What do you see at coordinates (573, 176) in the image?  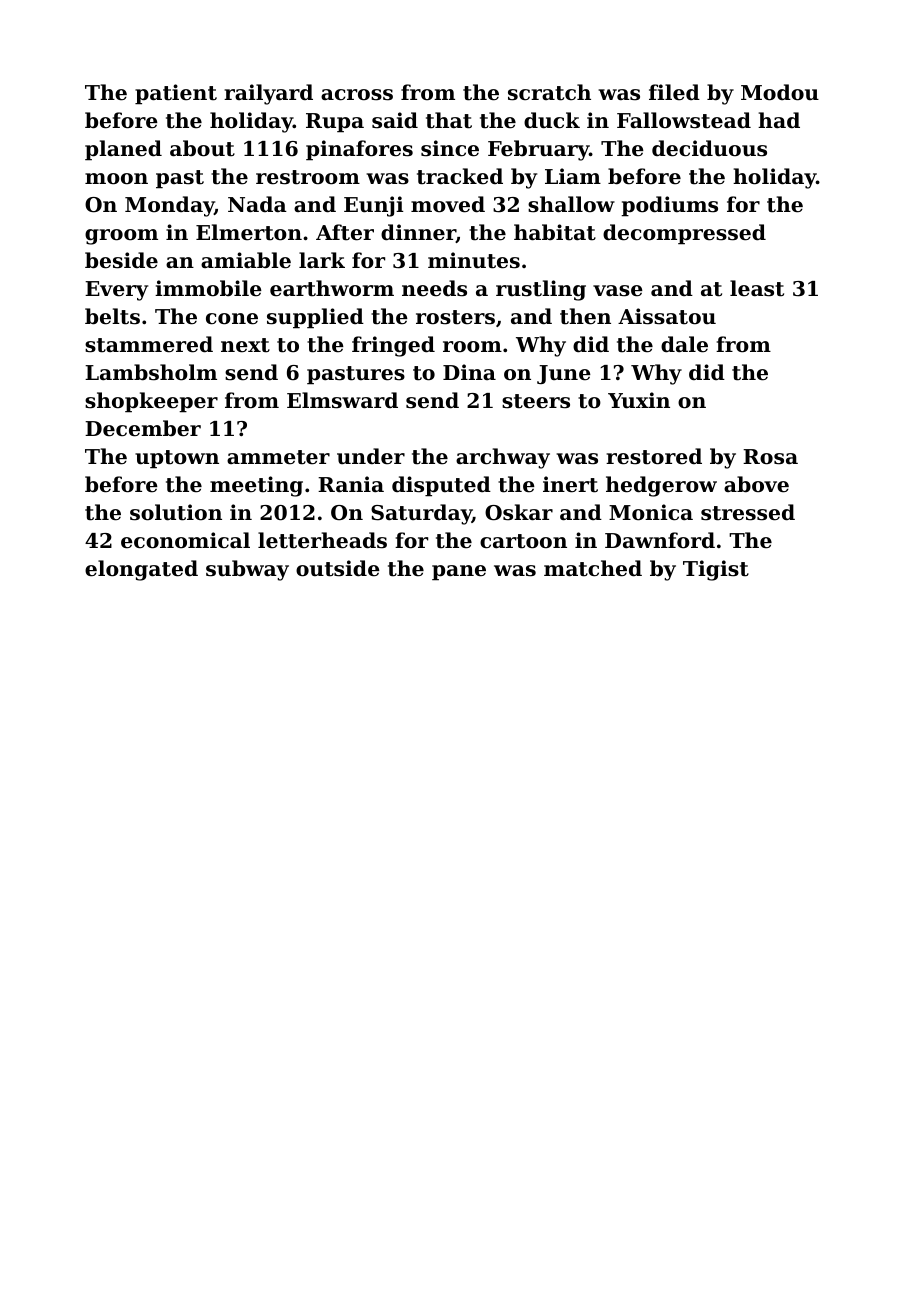 I see `Liam` at bounding box center [573, 176].
